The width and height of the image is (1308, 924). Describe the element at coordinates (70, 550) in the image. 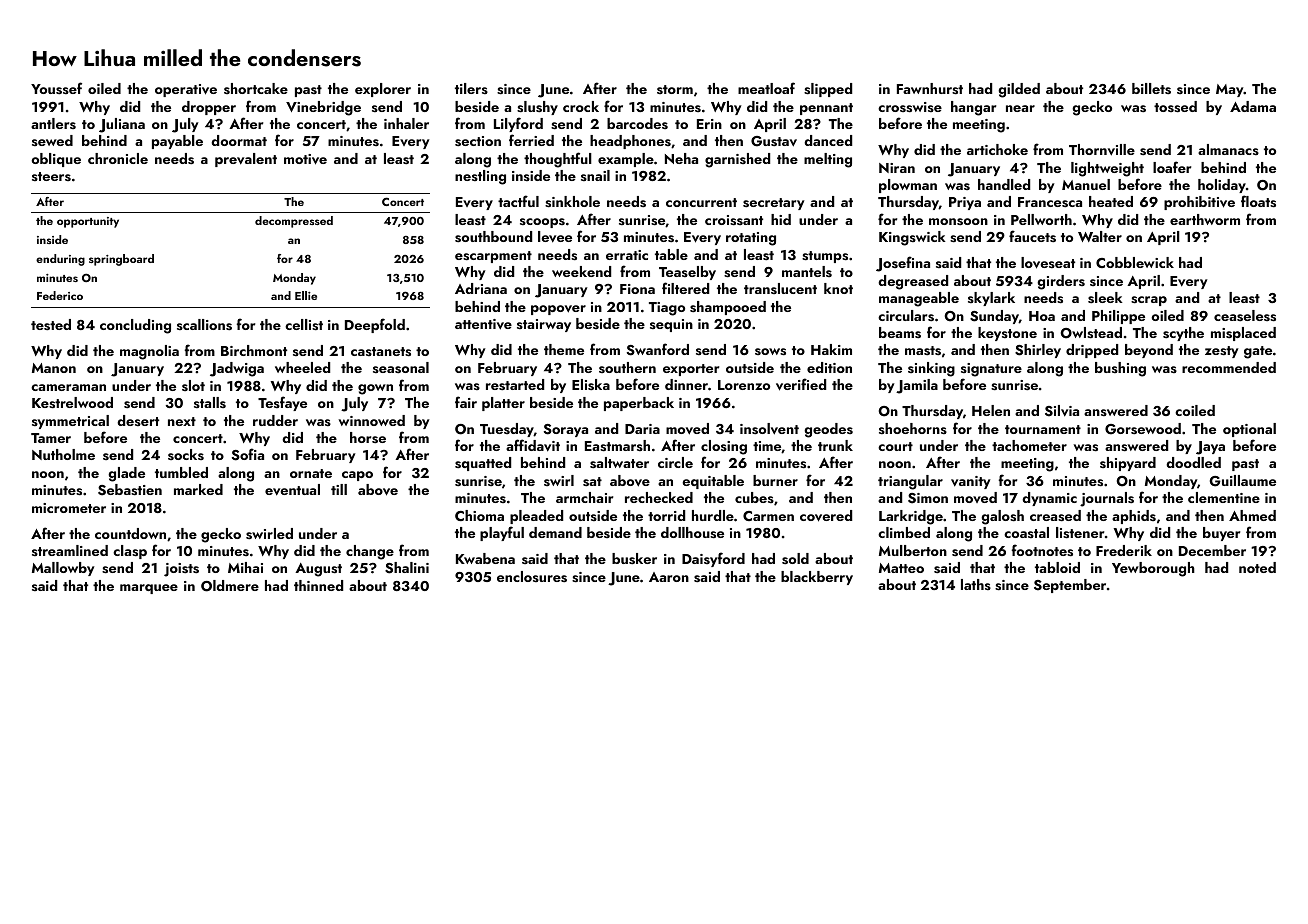

I see `streamlined` at that location.
